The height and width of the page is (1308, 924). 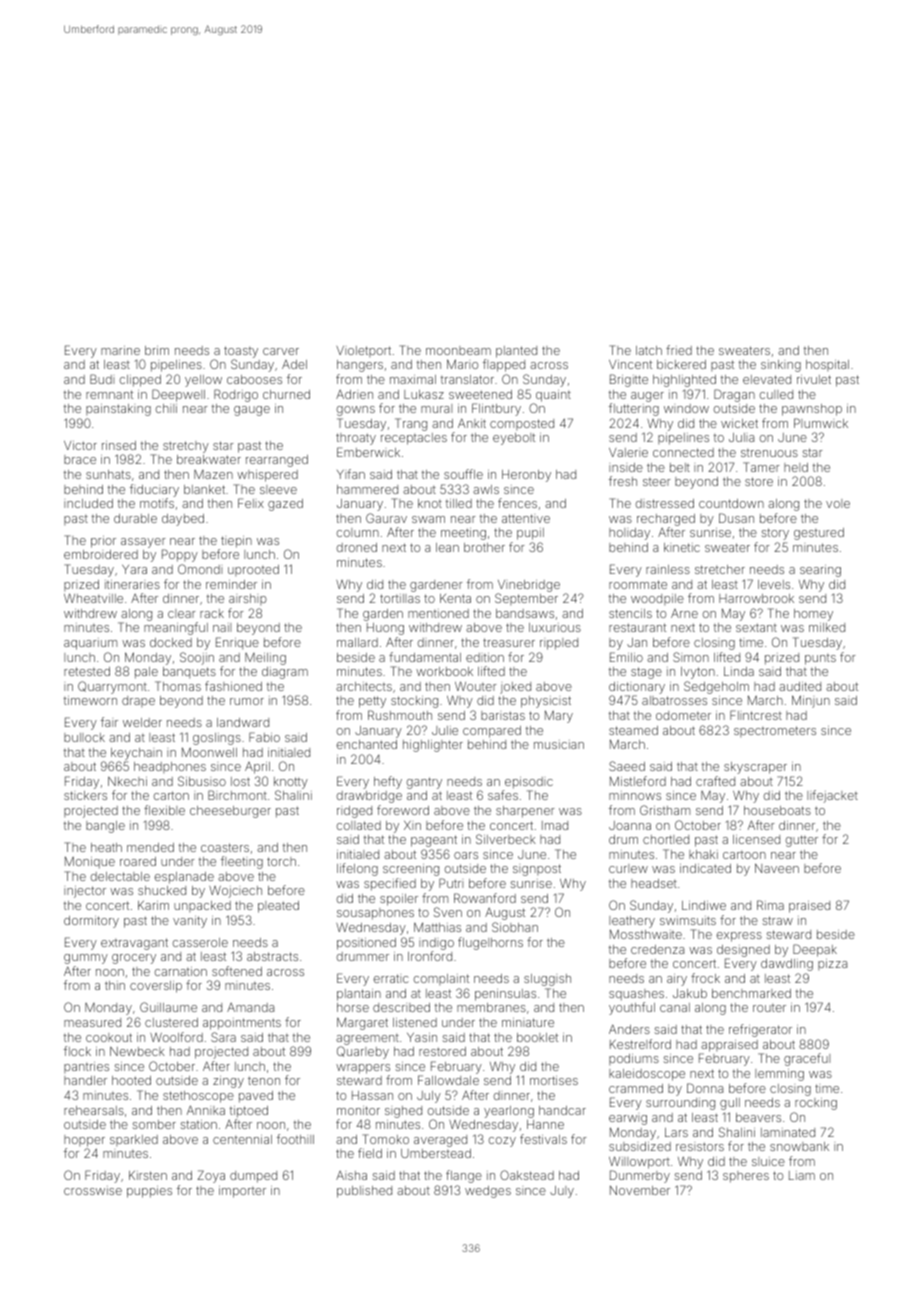 What do you see at coordinates (484, 547) in the page?
I see `brother` at bounding box center [484, 547].
